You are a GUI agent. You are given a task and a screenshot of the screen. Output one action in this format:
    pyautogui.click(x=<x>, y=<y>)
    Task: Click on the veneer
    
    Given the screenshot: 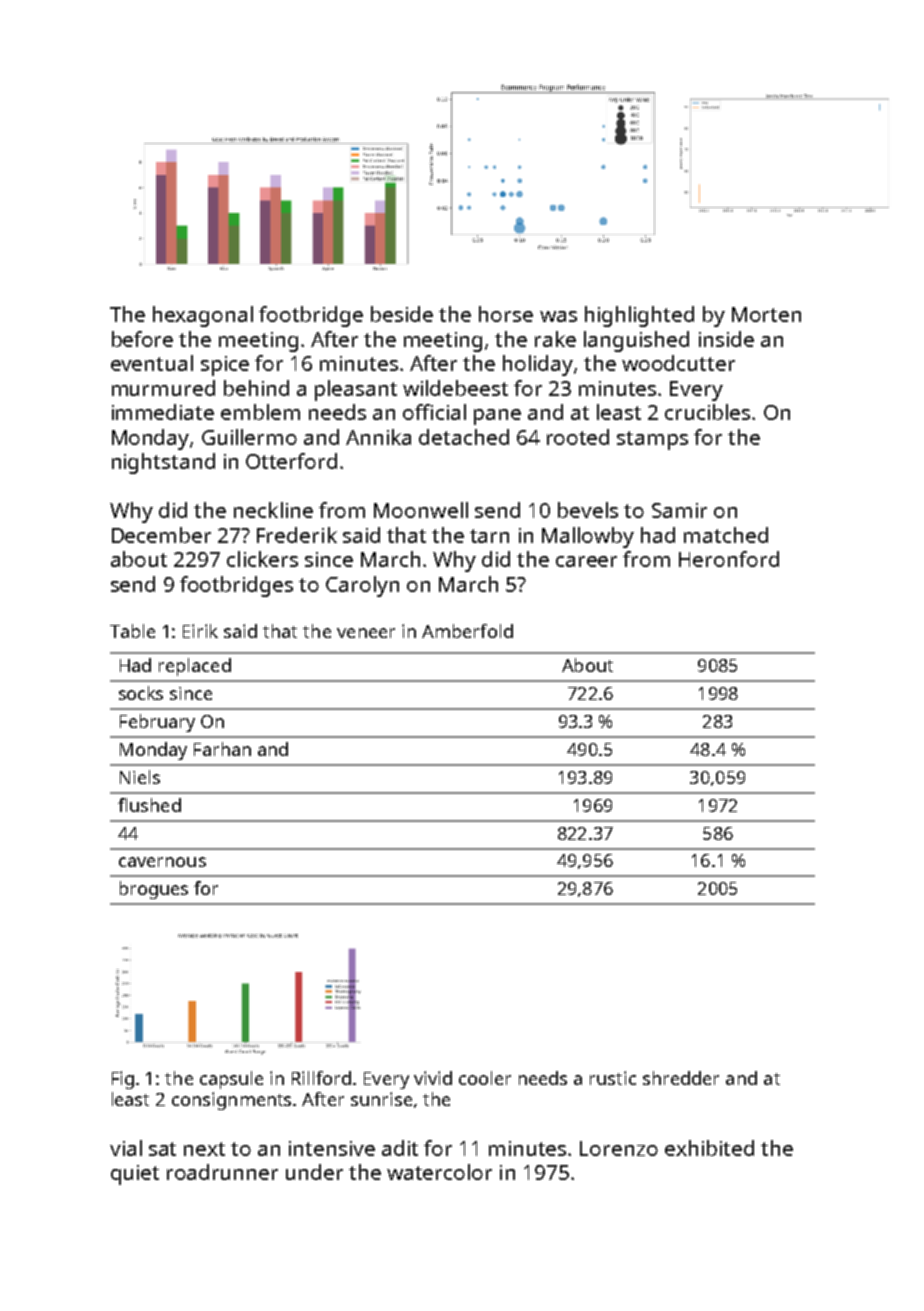 What is the action you would take?
    pyautogui.click(x=366, y=633)
